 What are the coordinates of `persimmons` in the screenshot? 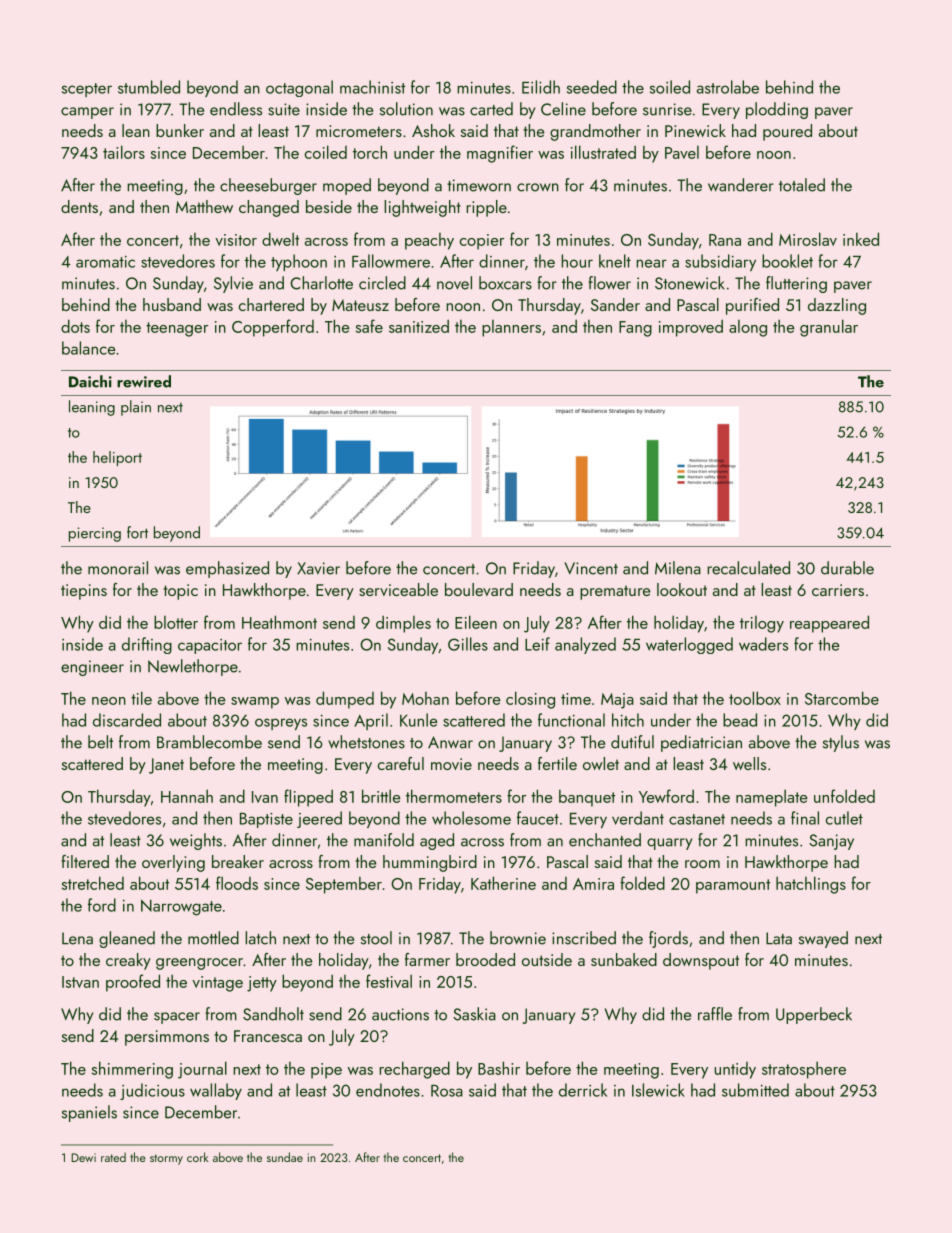 It's located at (167, 1038).
